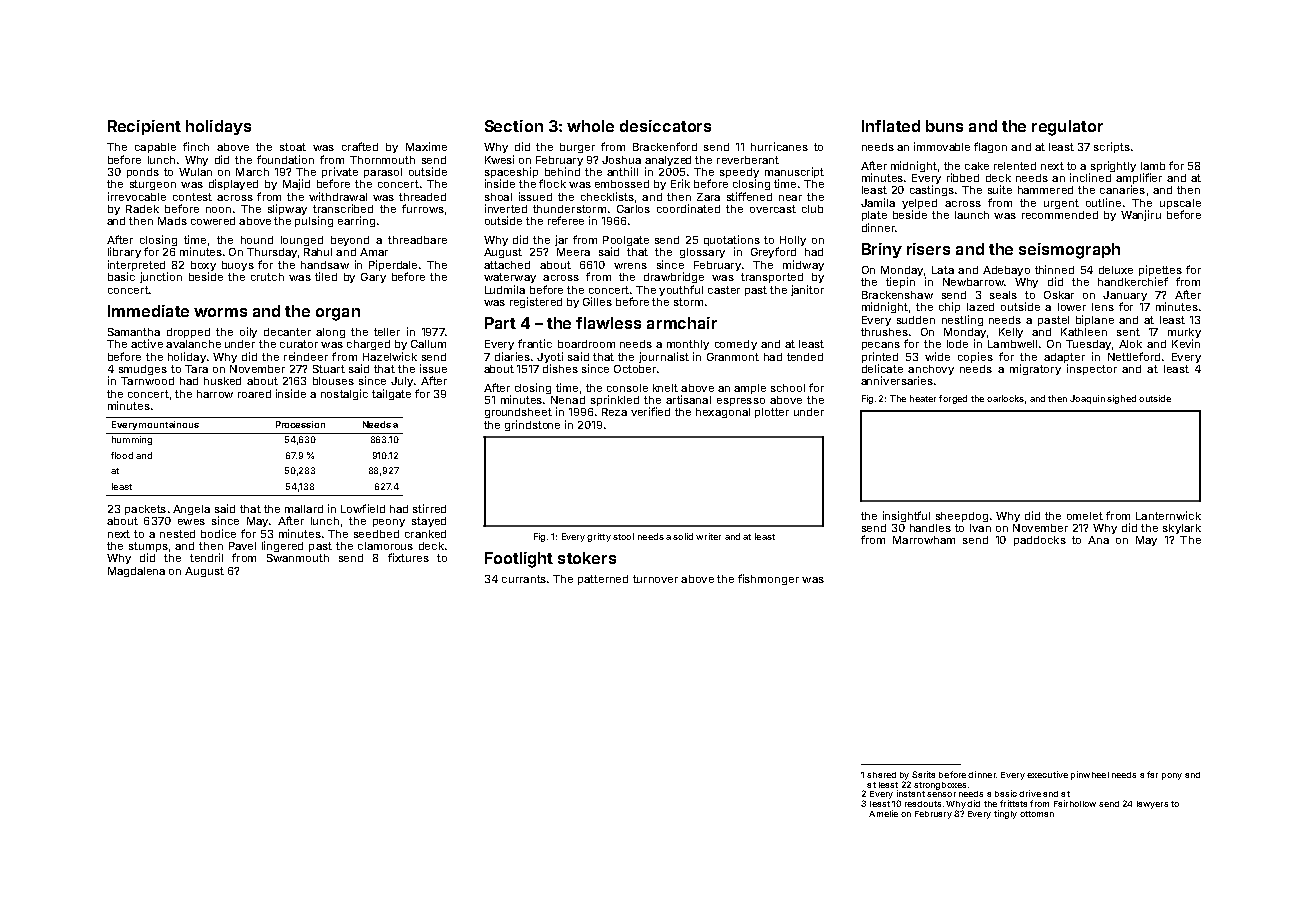 The height and width of the page is (924, 1308). What do you see at coordinates (1125, 296) in the page?
I see `January` at bounding box center [1125, 296].
